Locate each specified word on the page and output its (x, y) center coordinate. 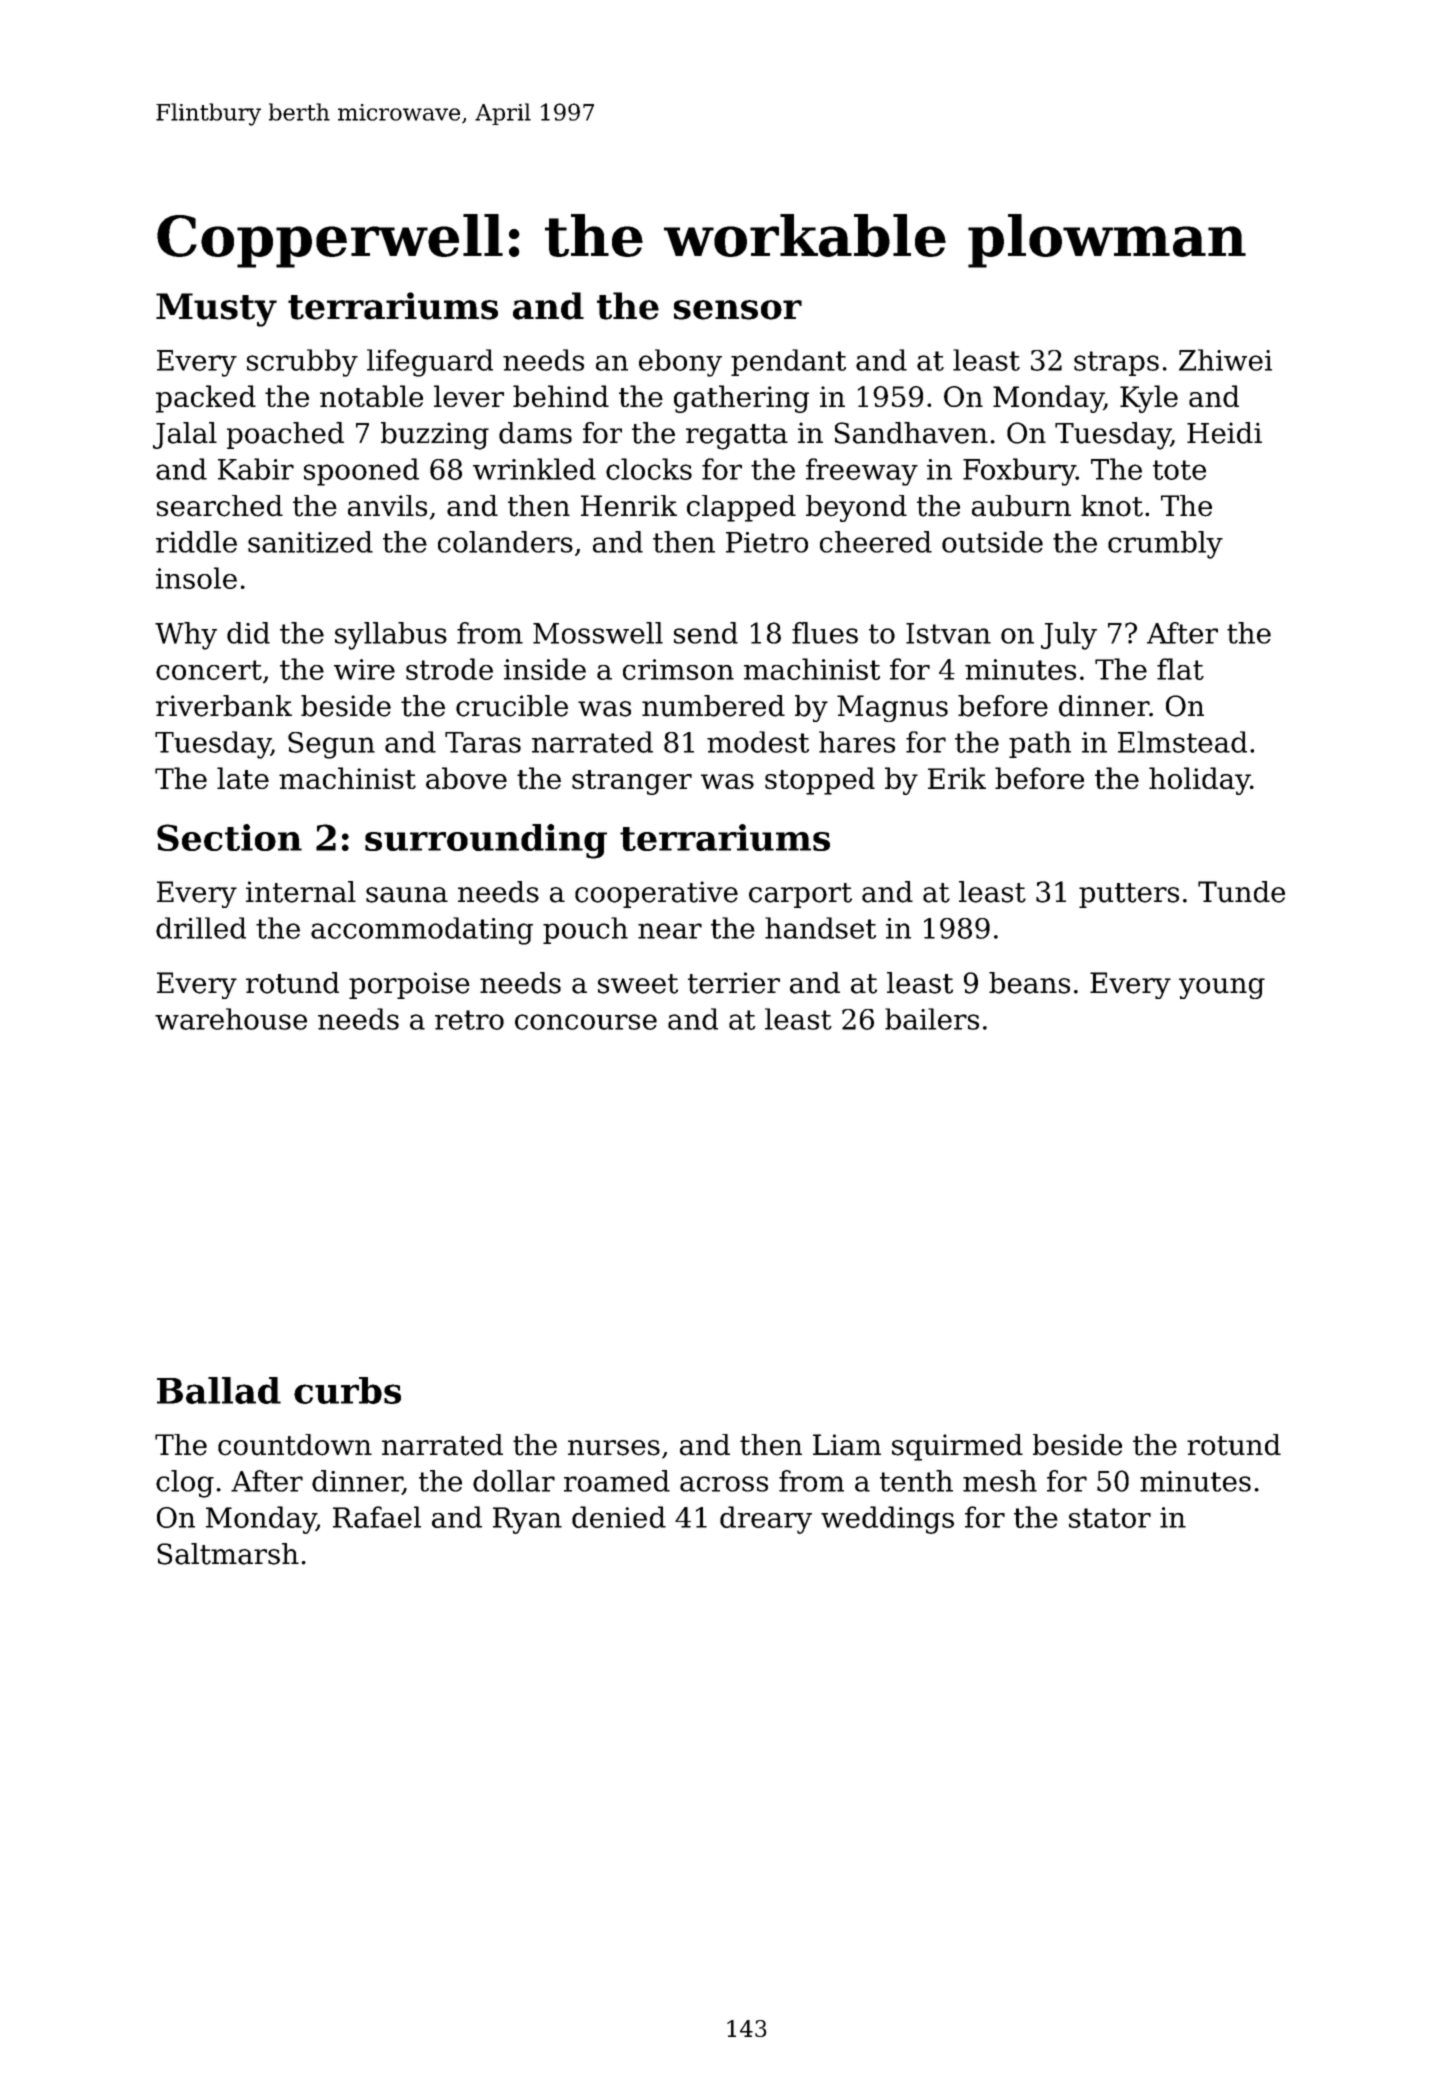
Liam (847, 1445)
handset (820, 928)
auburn (1021, 506)
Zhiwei (1225, 360)
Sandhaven (911, 433)
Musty (216, 310)
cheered (876, 542)
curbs (347, 1390)
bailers (932, 1019)
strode (449, 669)
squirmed (957, 1447)
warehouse (231, 1019)
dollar (514, 1481)
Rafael (377, 1517)
